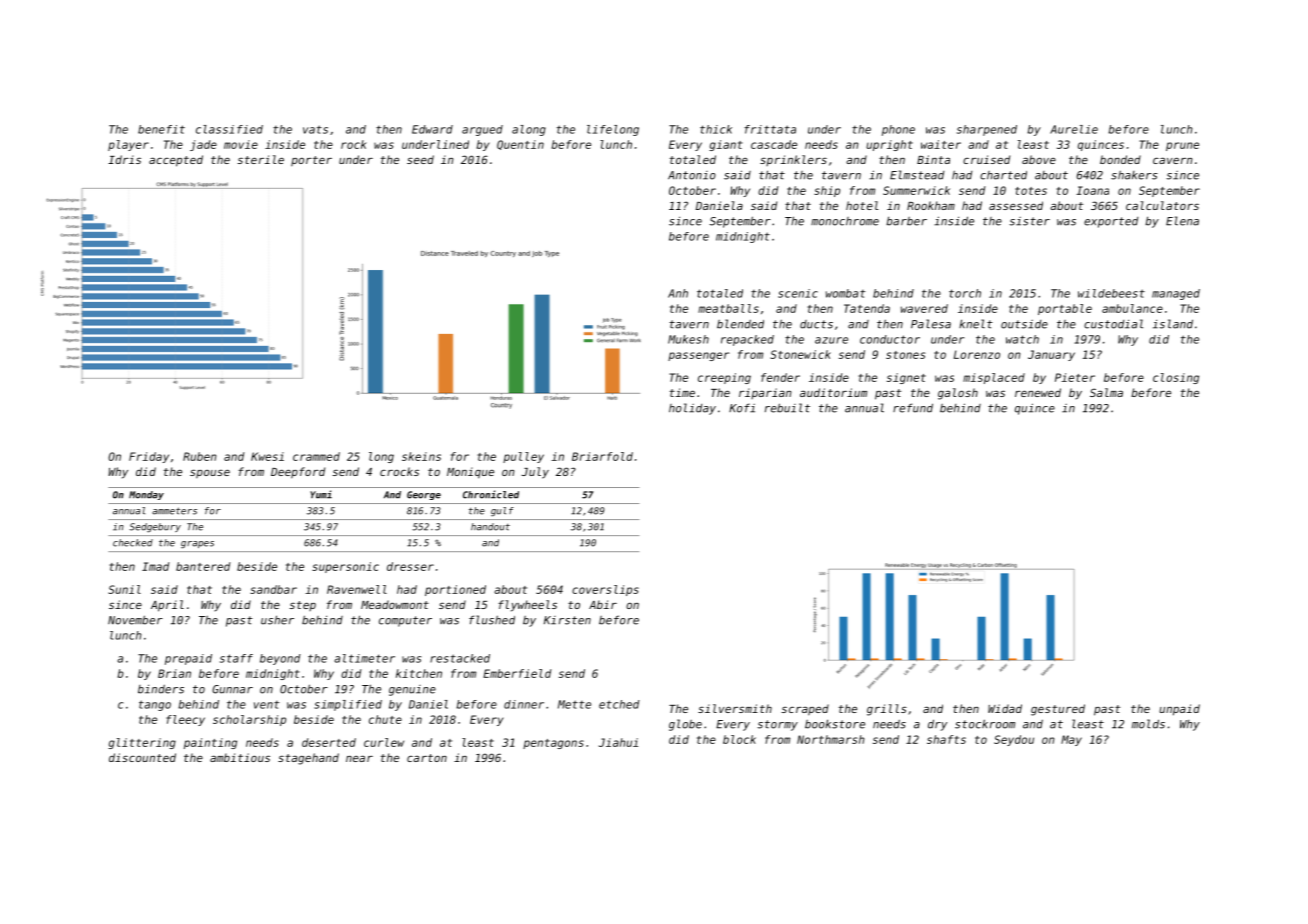 This page has width=1308, height=924. What do you see at coordinates (913, 408) in the page?
I see `refund` at bounding box center [913, 408].
